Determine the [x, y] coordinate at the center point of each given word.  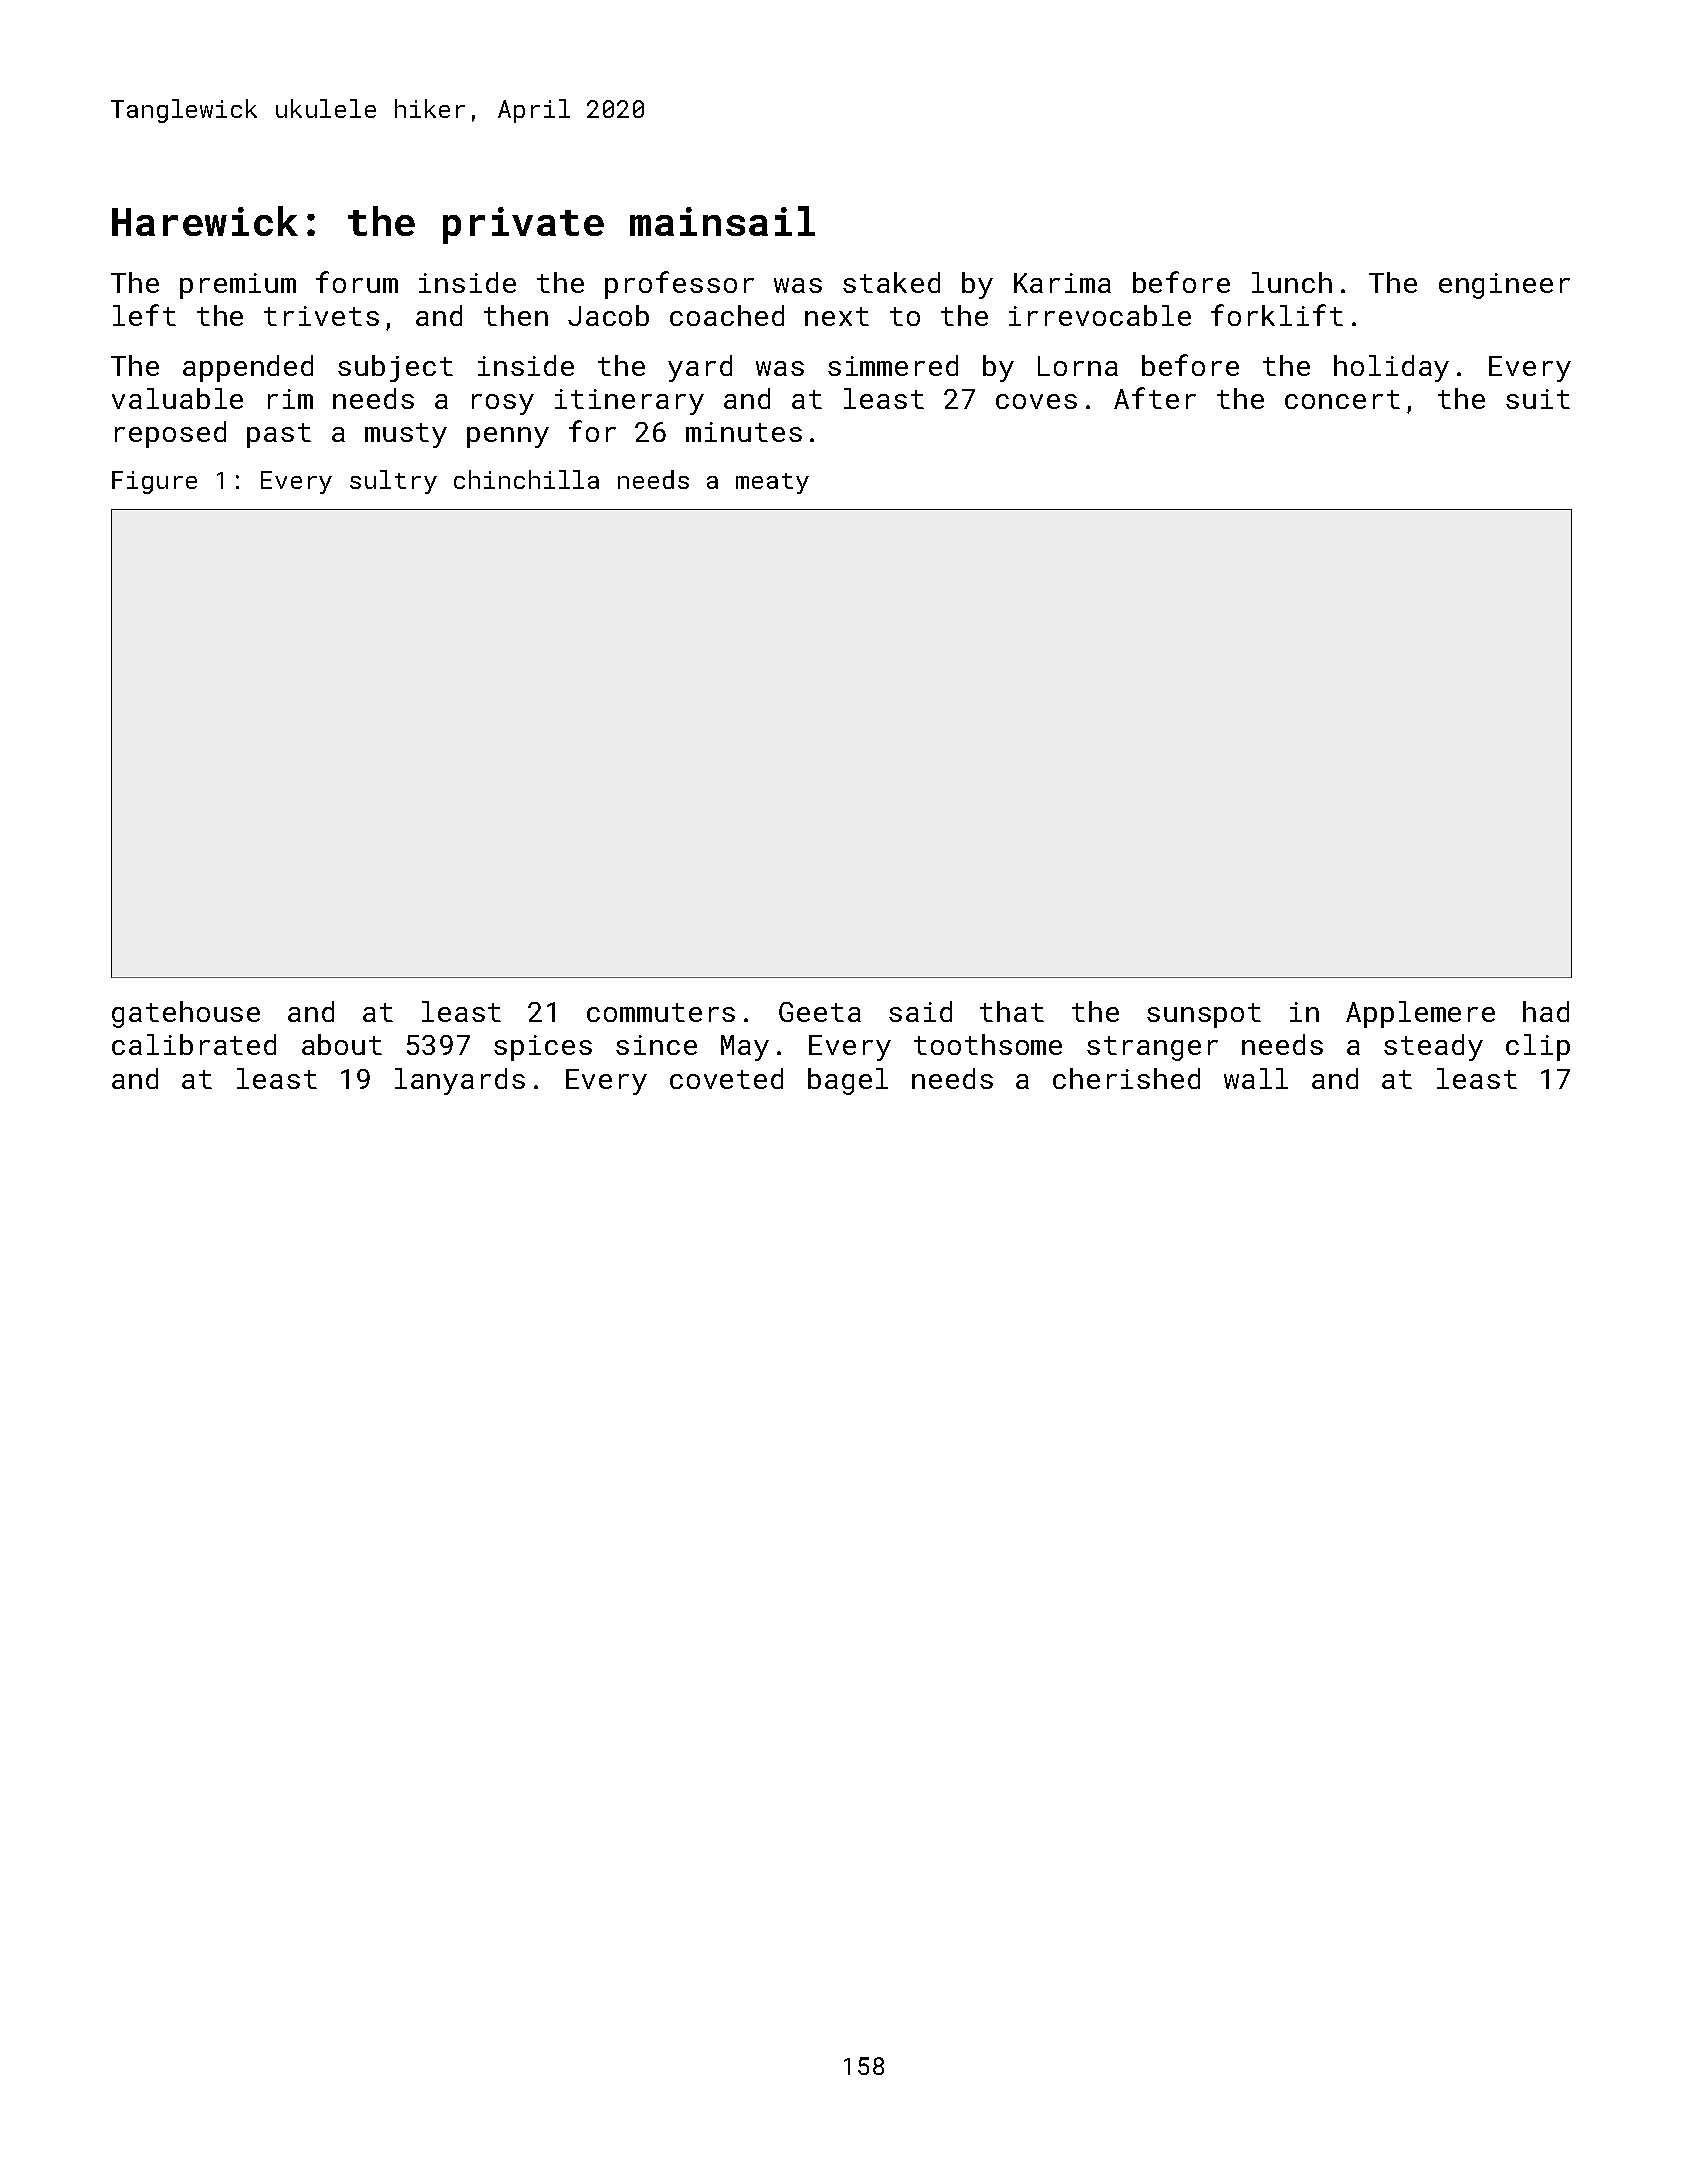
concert [1342, 399]
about [342, 1044]
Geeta [820, 1012]
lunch [1292, 282]
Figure [154, 482]
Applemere [1420, 1014]
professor [679, 285]
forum [357, 282]
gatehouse [186, 1014]
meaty [772, 483]
